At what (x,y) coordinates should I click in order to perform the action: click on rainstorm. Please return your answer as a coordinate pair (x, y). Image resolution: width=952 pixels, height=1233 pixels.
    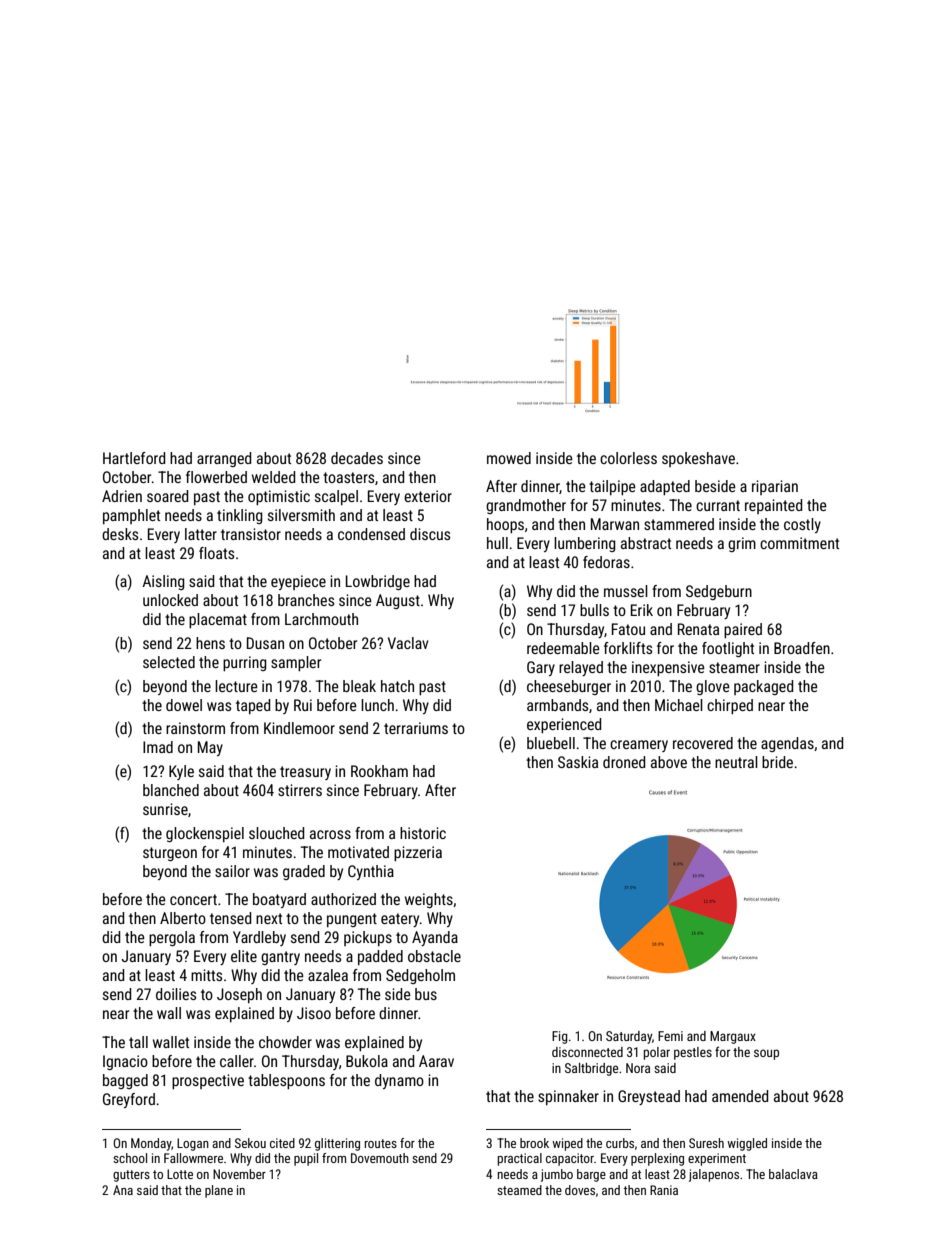
    Looking at the image, I should click on (195, 728).
